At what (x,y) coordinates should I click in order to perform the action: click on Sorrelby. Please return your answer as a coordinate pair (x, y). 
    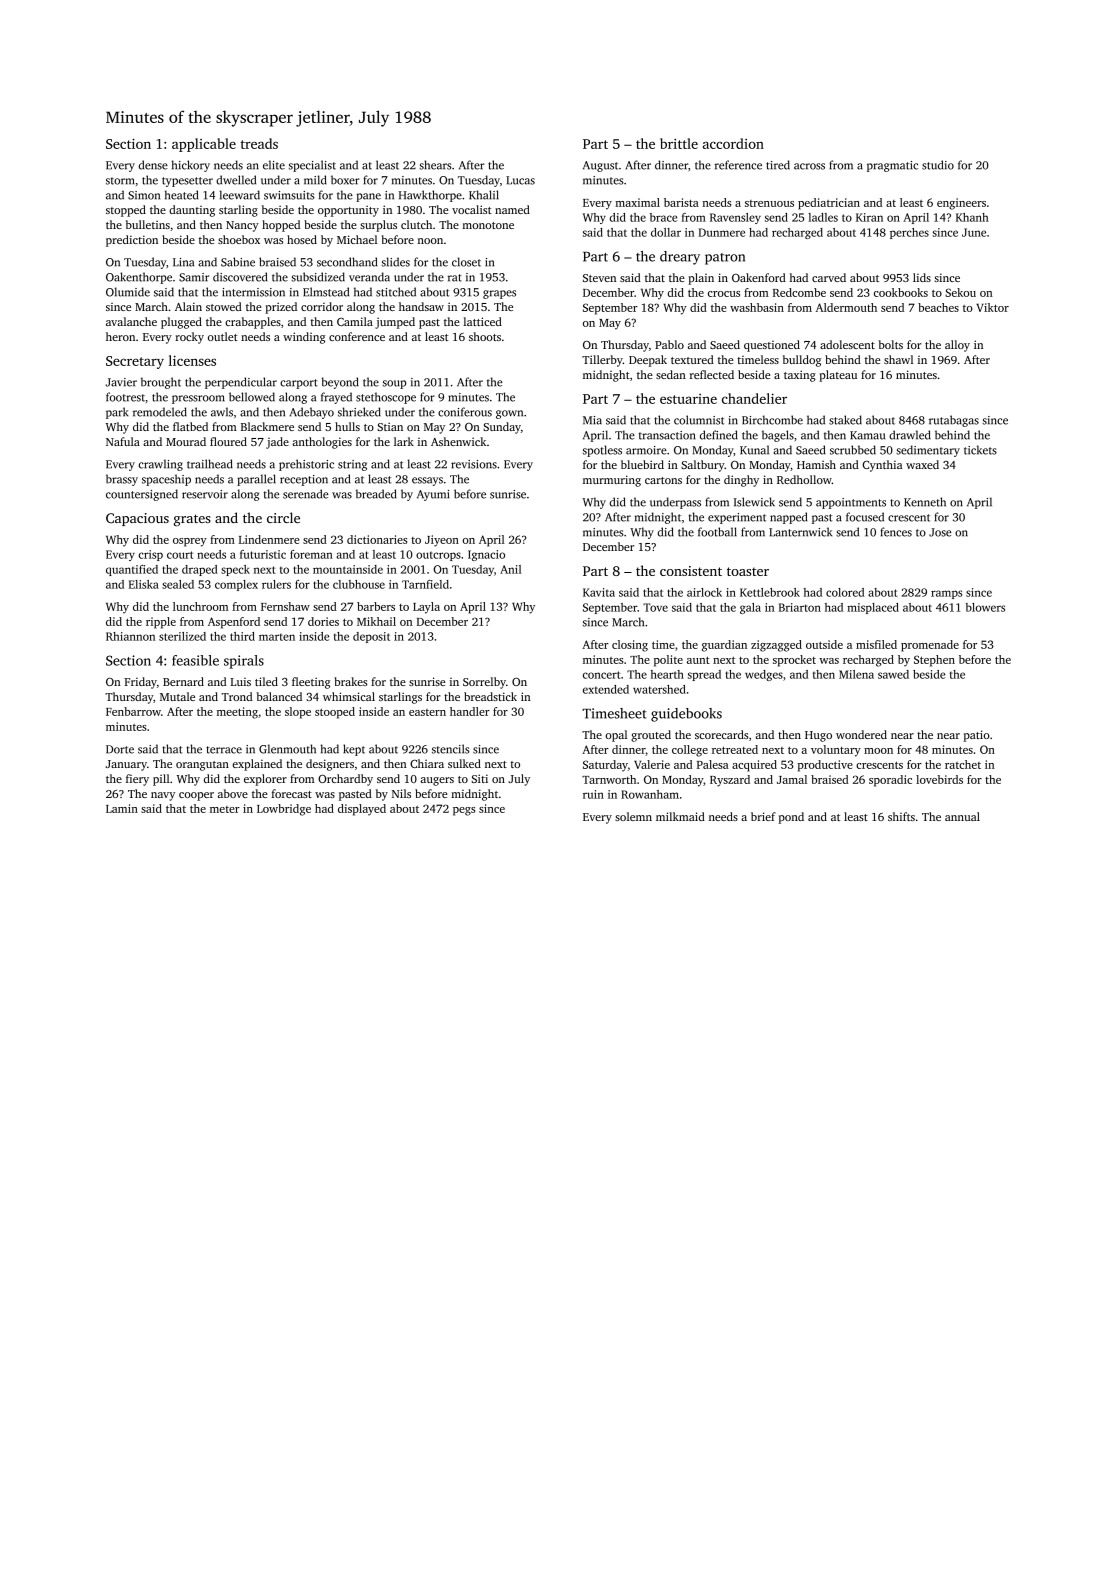
    Looking at the image, I should click on (484, 683).
